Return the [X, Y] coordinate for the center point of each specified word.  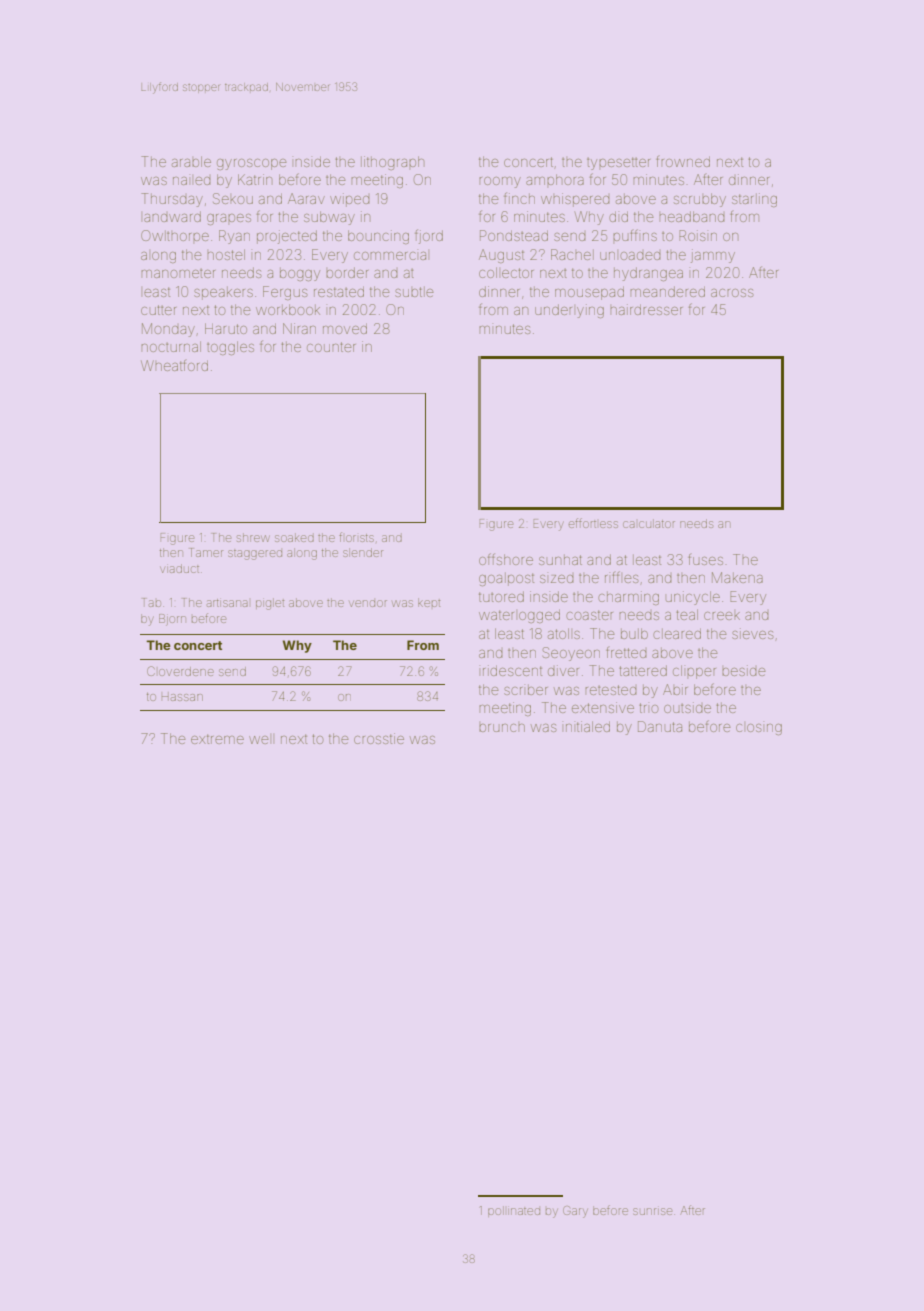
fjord [429, 236]
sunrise [652, 1211]
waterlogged [519, 616]
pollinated [514, 1211]
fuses [705, 559]
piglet [270, 604]
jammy [713, 256]
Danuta [660, 726]
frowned [683, 161]
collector [506, 272]
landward [172, 216]
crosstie [379, 738]
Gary [575, 1212]
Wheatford [174, 365]
